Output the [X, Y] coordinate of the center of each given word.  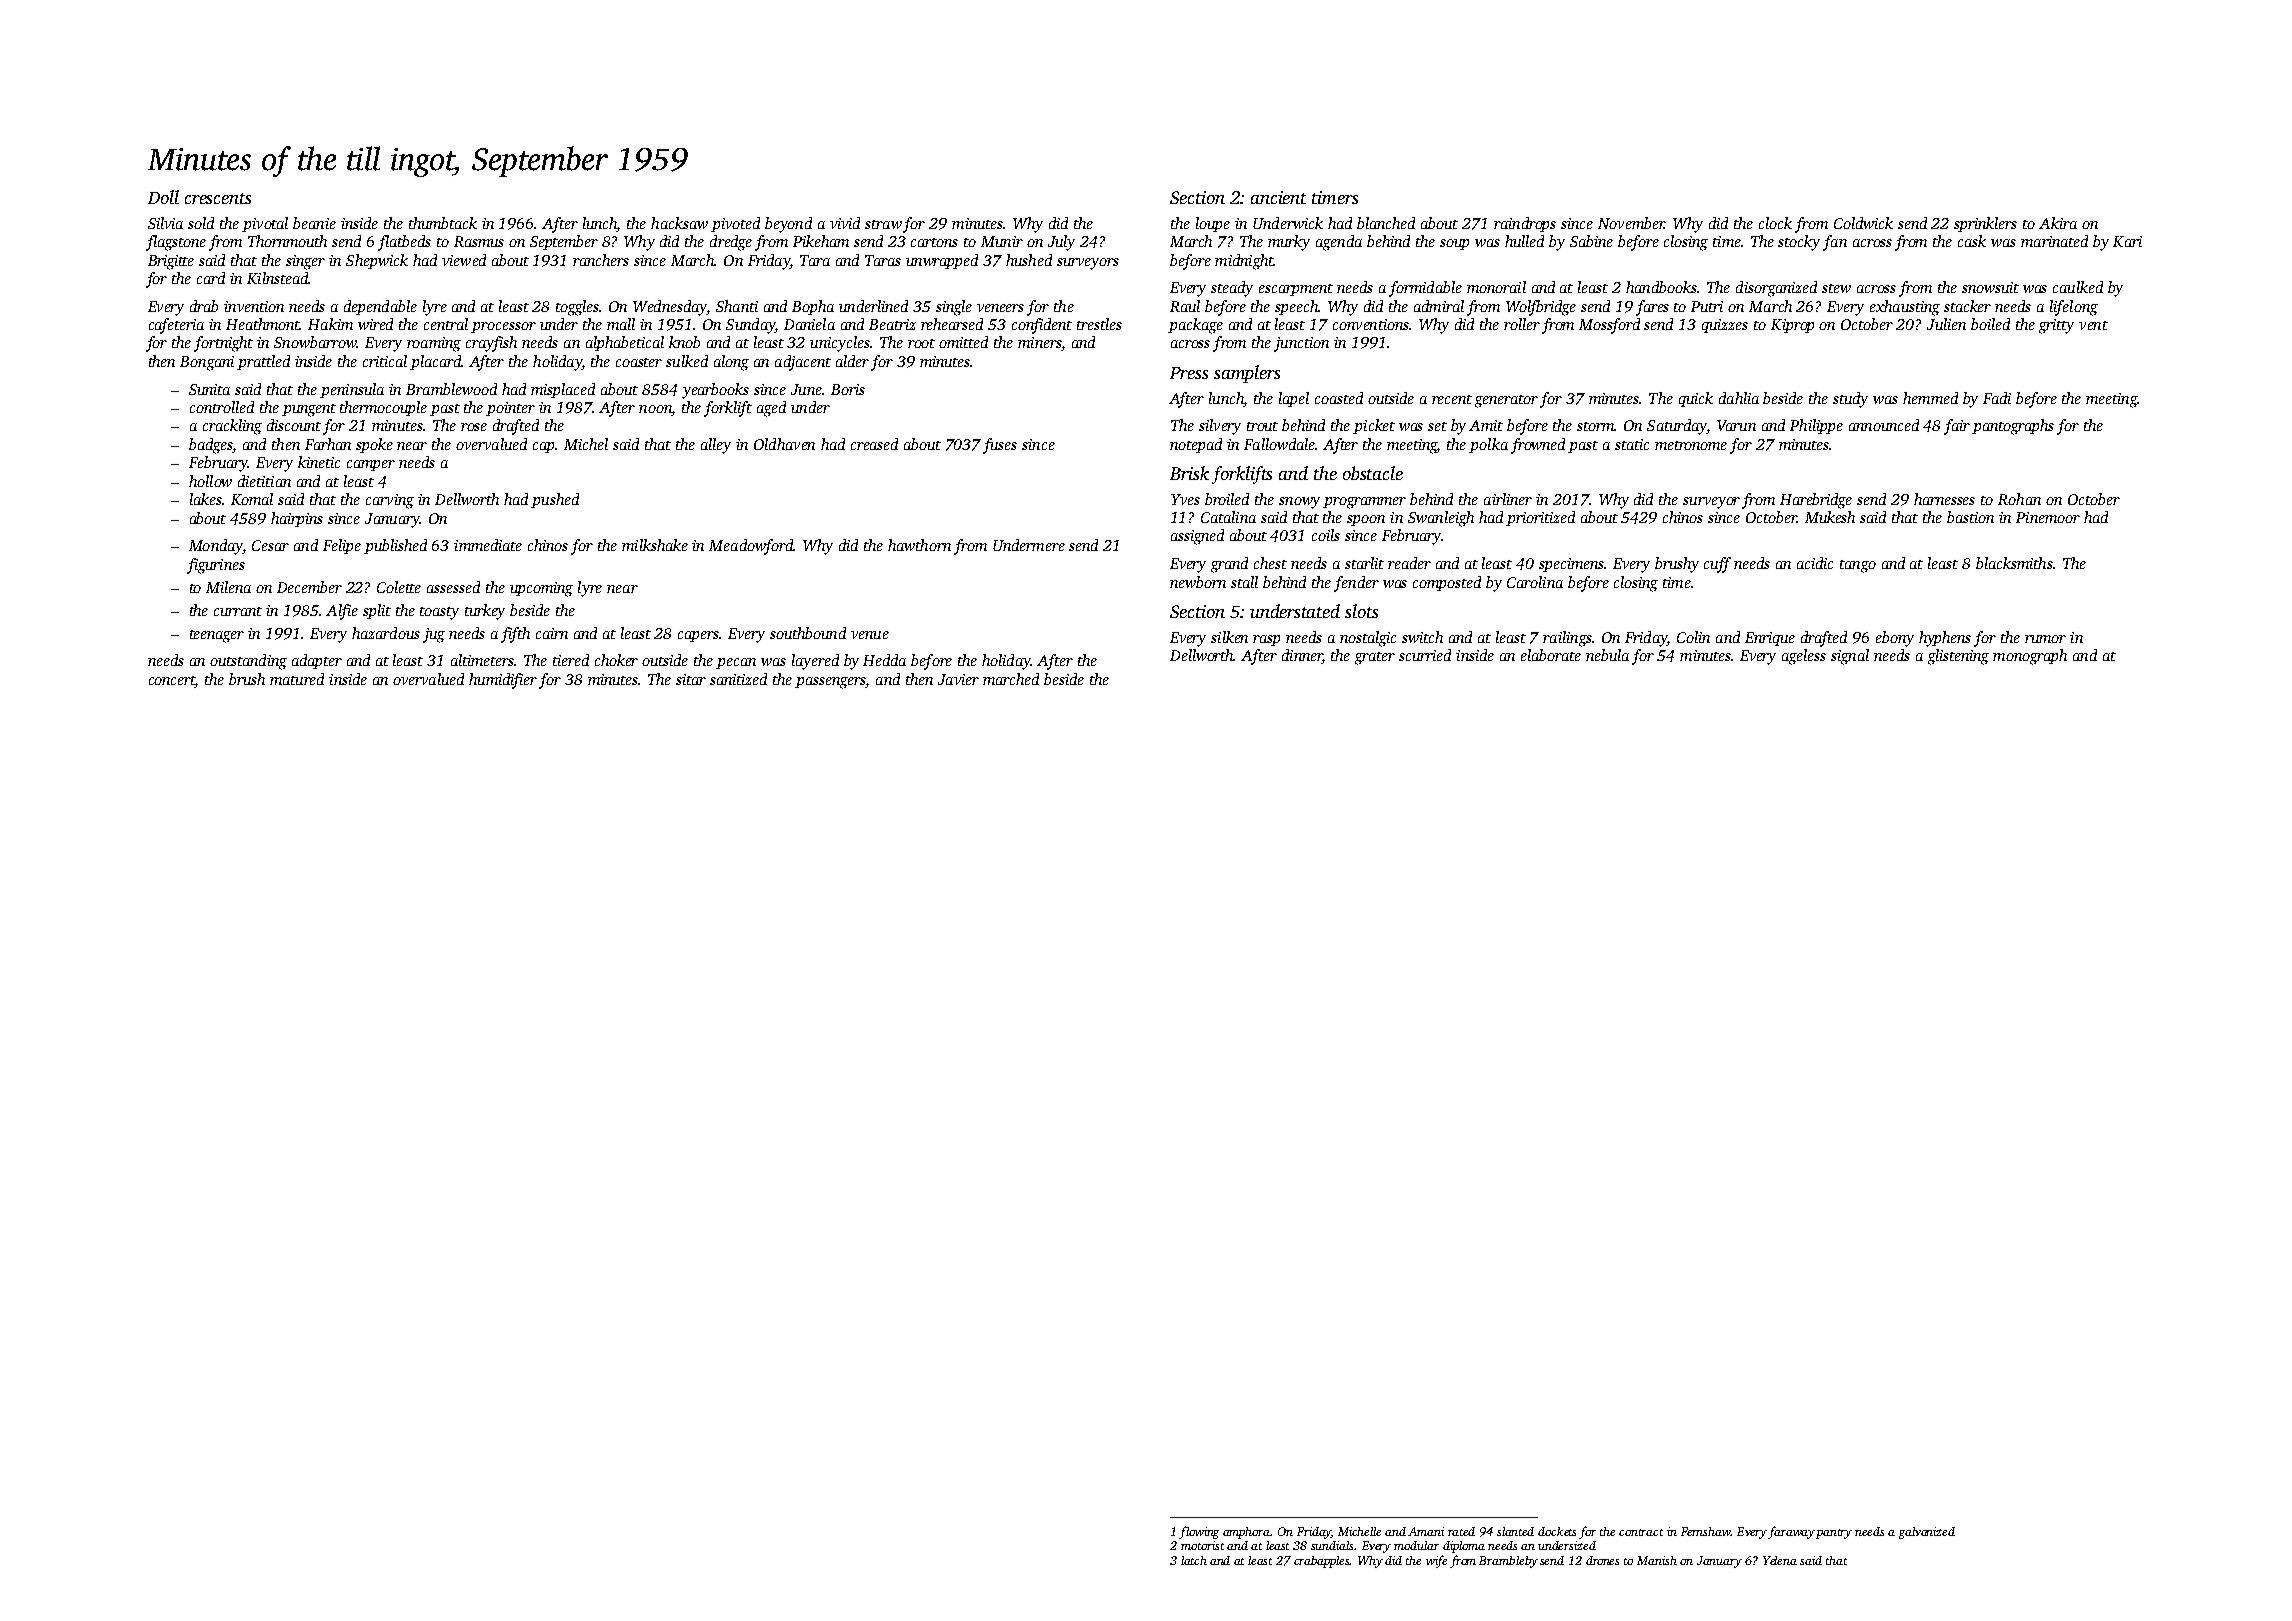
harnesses [1944, 499]
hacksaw [679, 223]
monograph [2030, 657]
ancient [1278, 197]
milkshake [655, 545]
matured [297, 679]
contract [1641, 1532]
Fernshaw [1706, 1531]
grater [1375, 658]
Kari [2127, 241]
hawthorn [919, 545]
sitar [691, 679]
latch [1194, 1560]
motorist [1202, 1545]
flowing [1199, 1532]
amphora [1247, 1533]
